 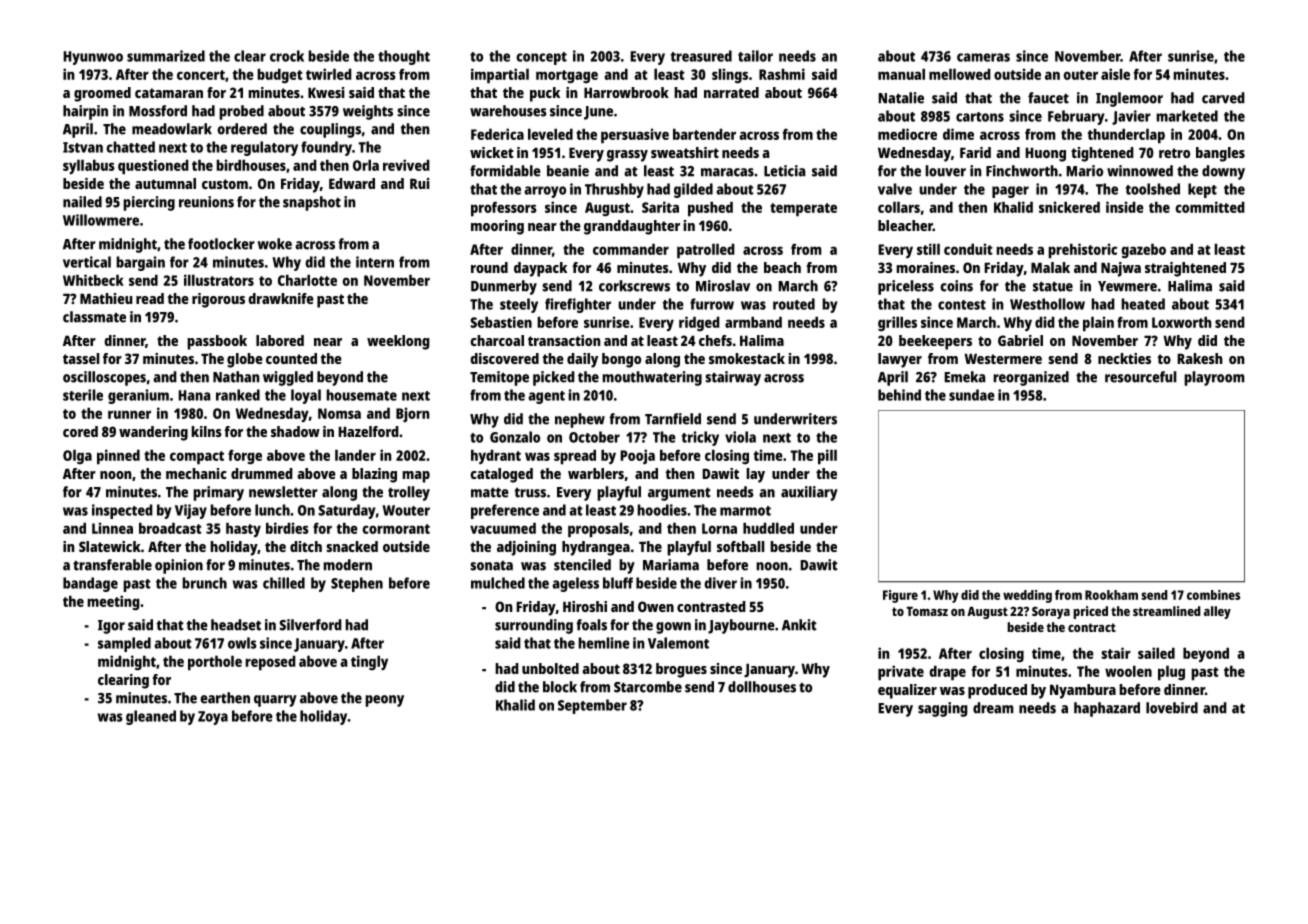 What do you see at coordinates (1085, 171) in the document?
I see `Mario` at bounding box center [1085, 171].
